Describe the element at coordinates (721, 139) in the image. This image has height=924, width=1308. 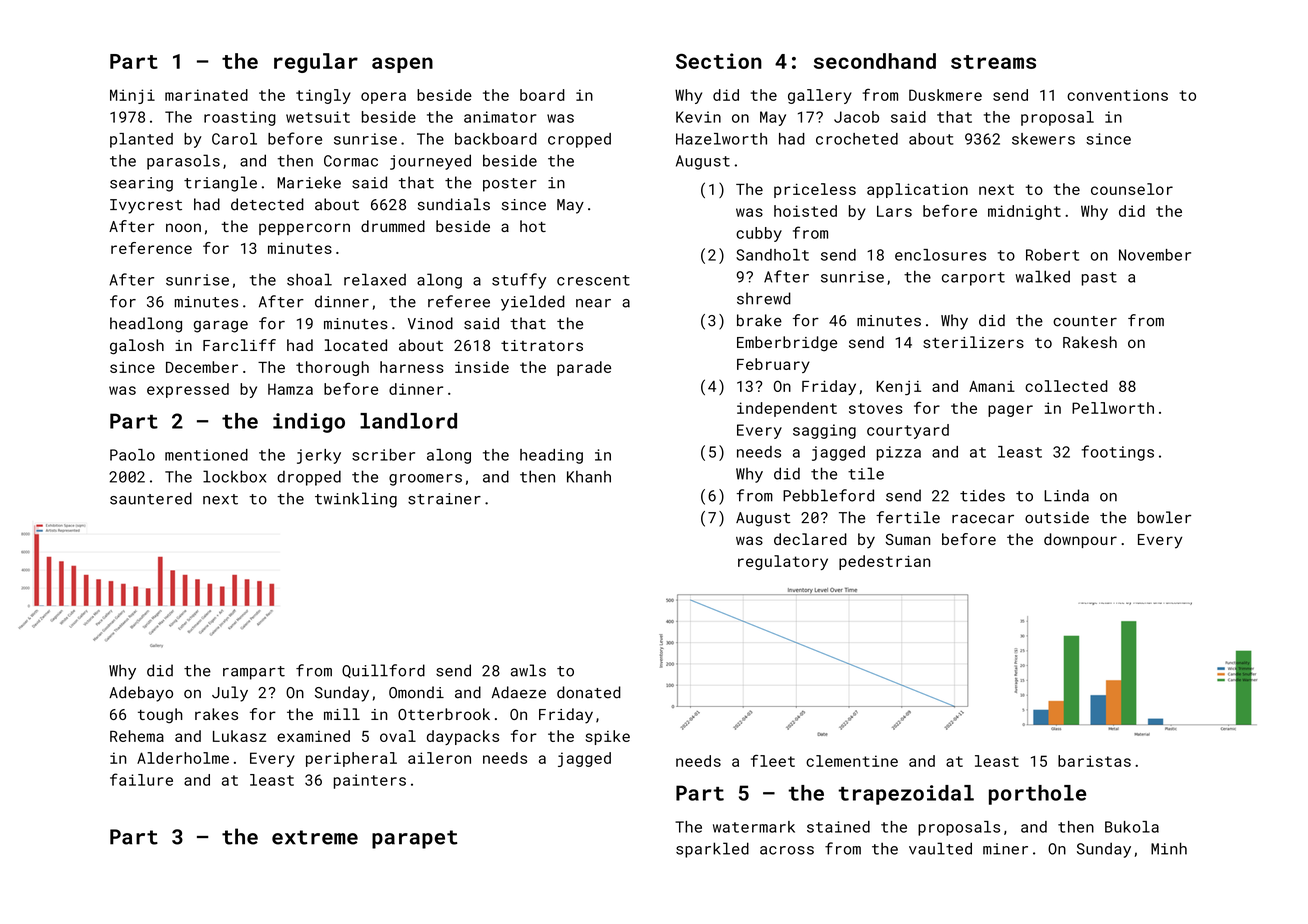
I see `Hazelworth` at that location.
